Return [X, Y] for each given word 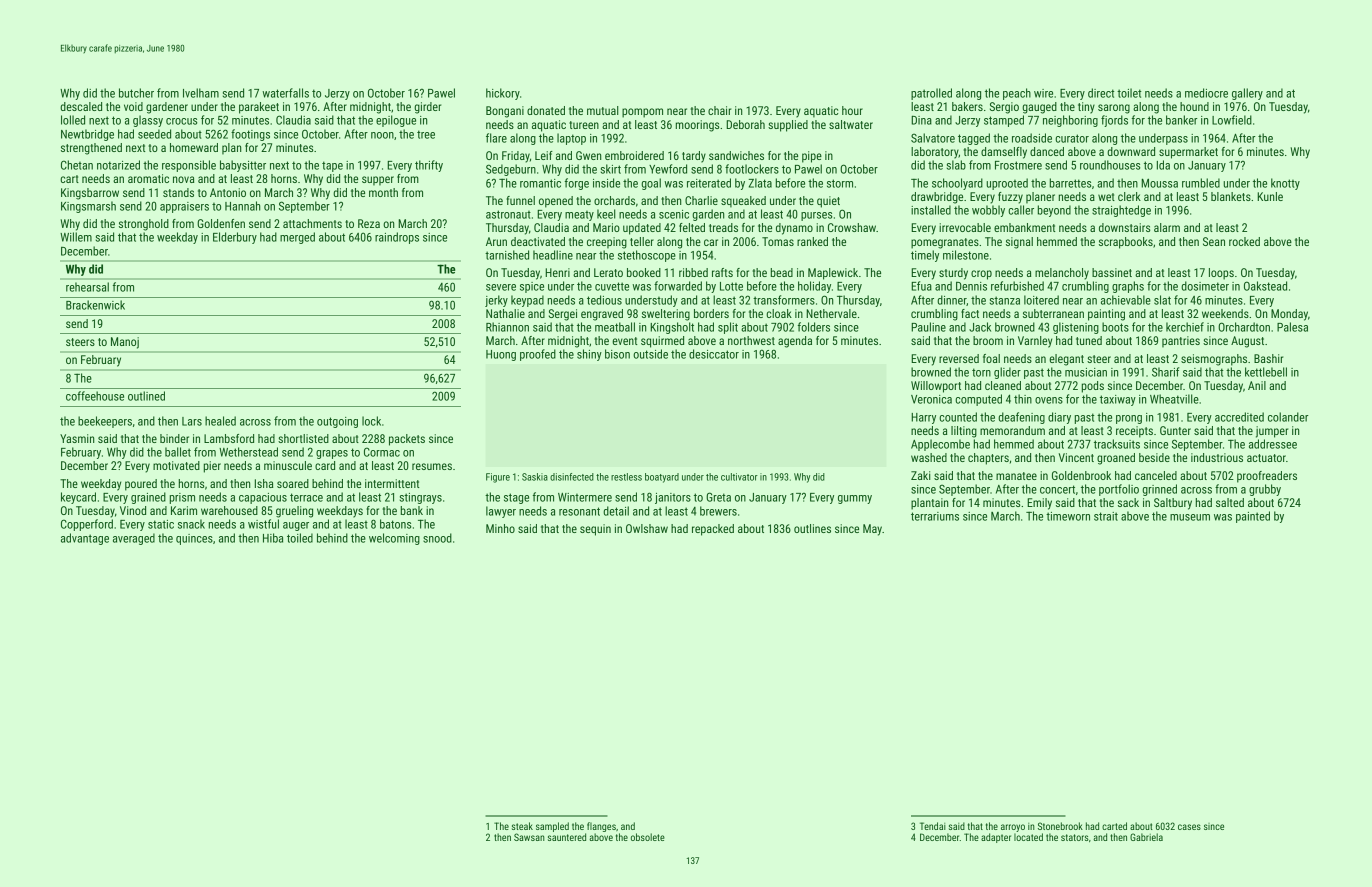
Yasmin [77, 438]
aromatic [148, 178]
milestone [966, 255]
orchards [614, 200]
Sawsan [529, 837]
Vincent [1076, 457]
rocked [1244, 241]
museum [1190, 517]
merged [297, 238]
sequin [595, 530]
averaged [134, 539]
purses [816, 216]
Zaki [920, 475]
